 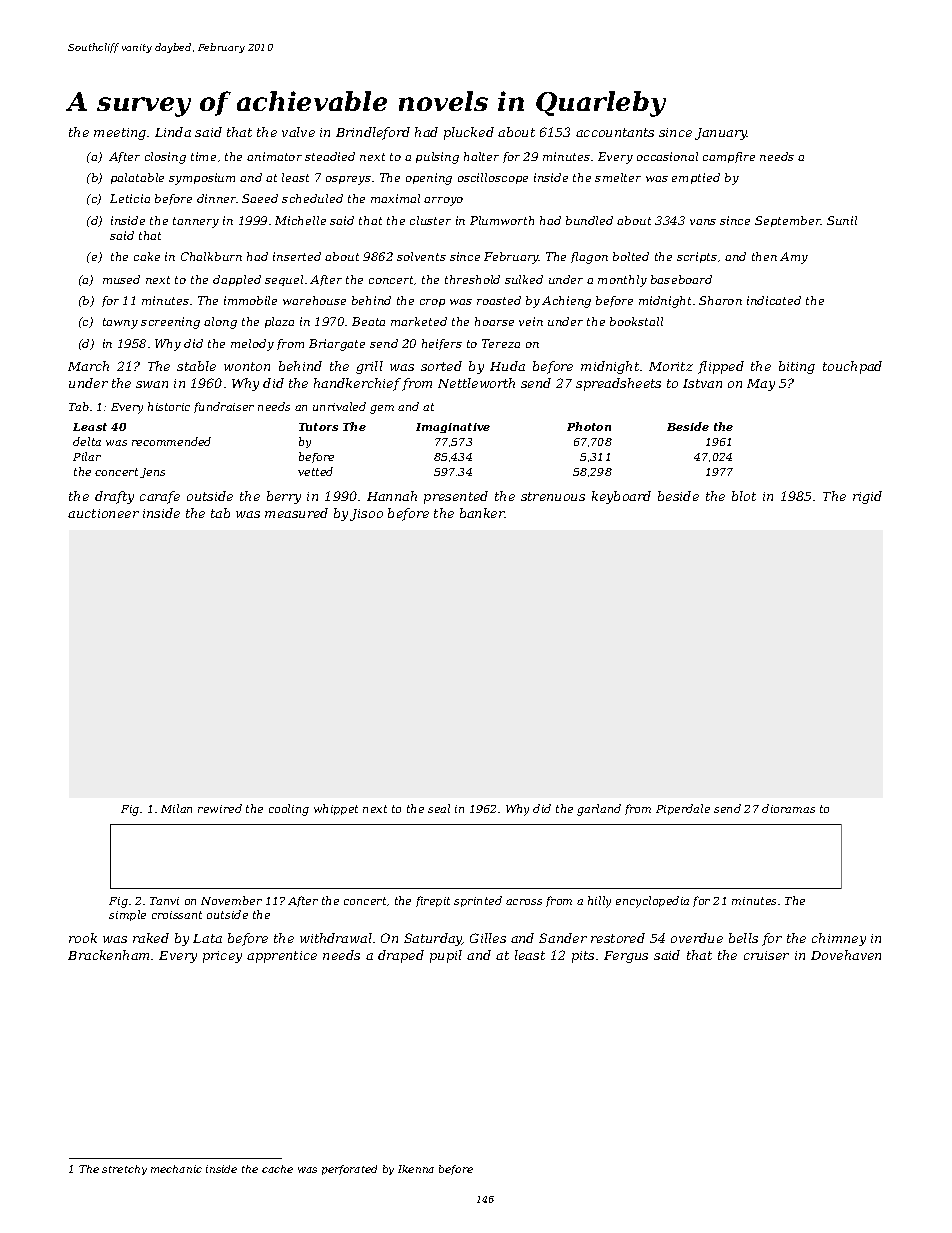 I want to click on rigid, so click(x=867, y=497).
